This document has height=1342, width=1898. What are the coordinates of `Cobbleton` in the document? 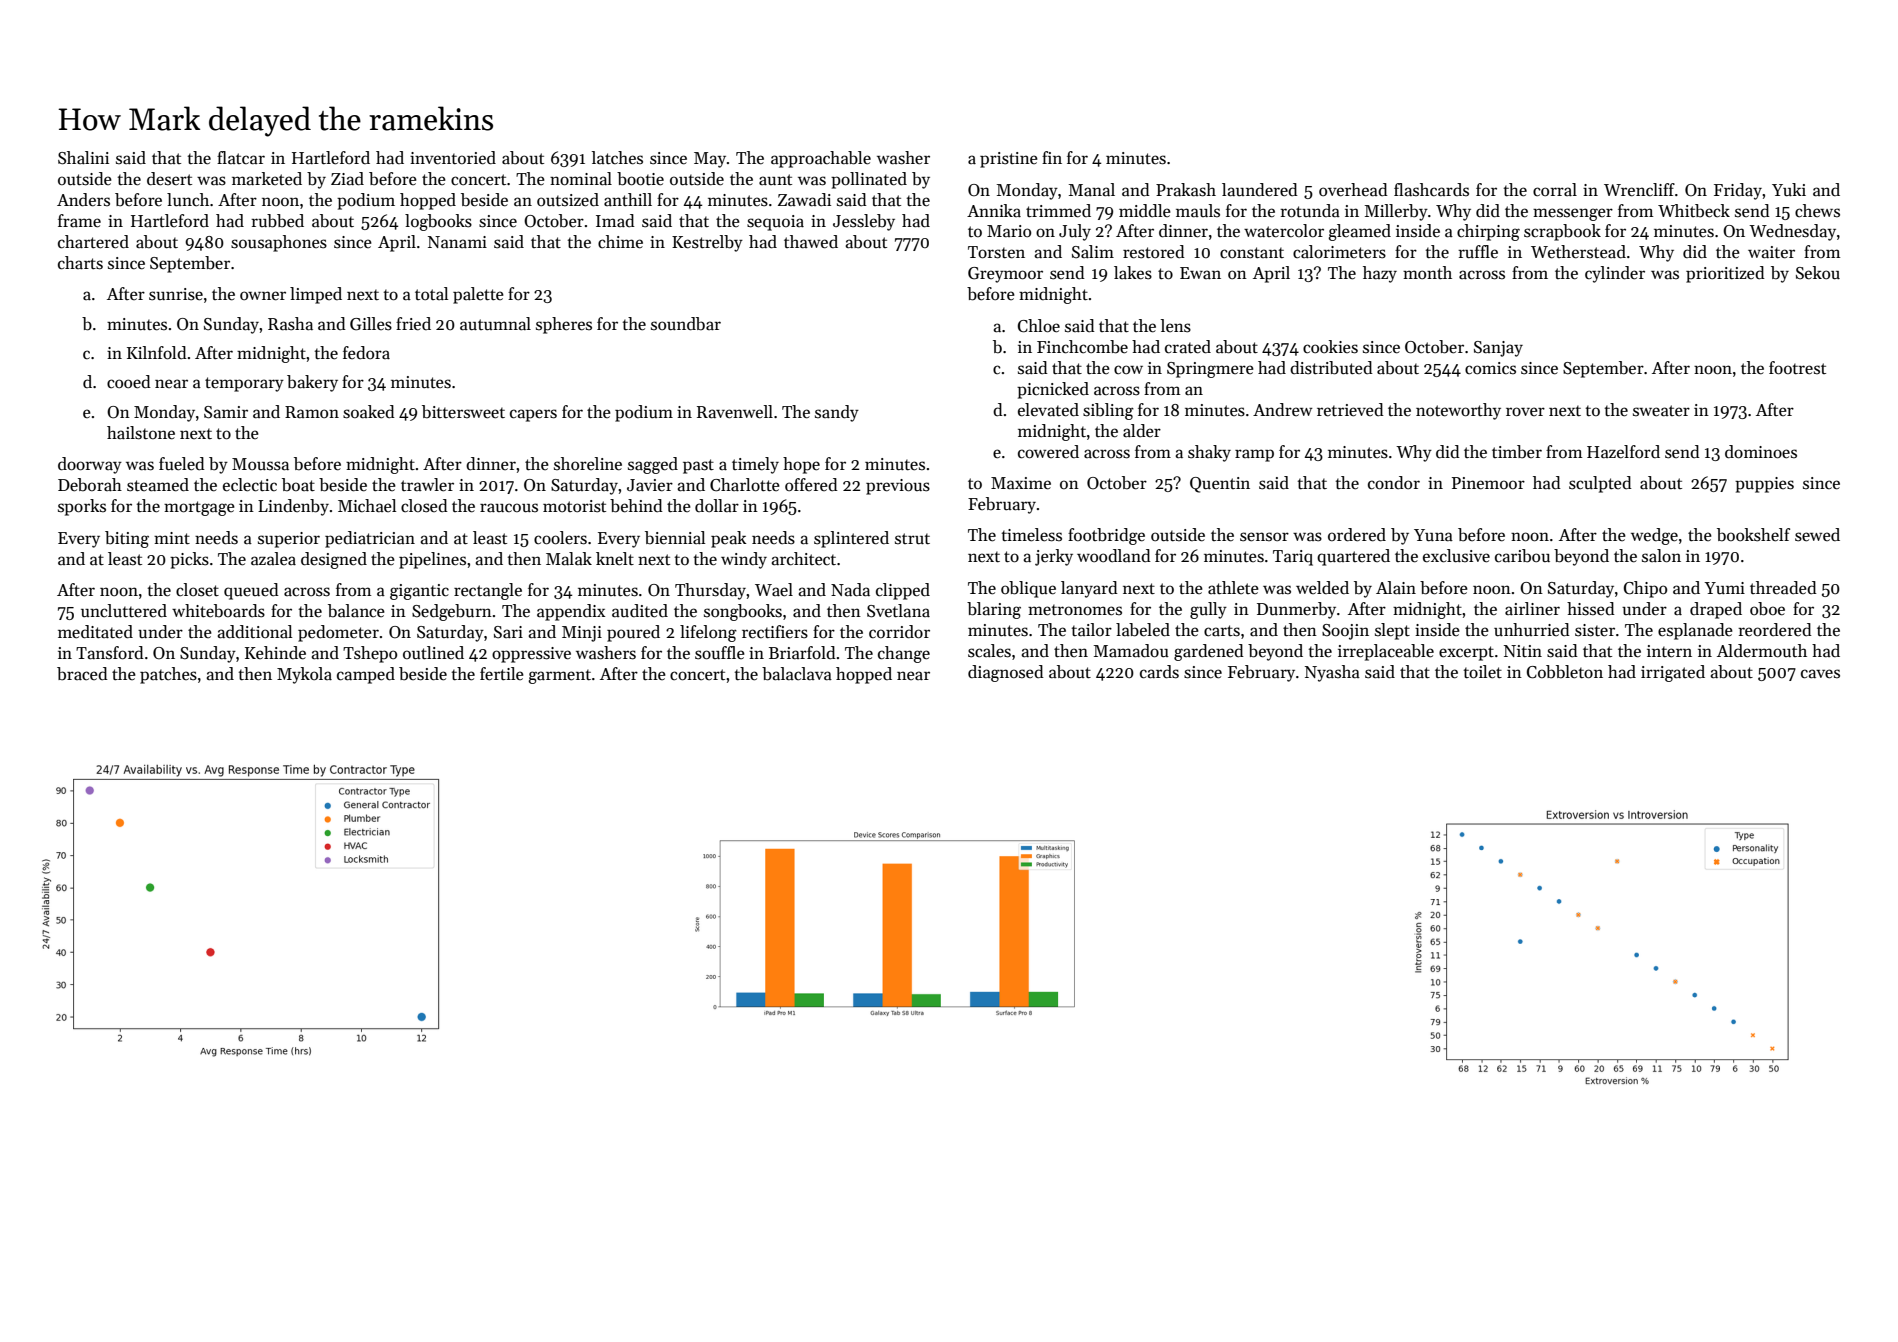 It's located at (1565, 672).
